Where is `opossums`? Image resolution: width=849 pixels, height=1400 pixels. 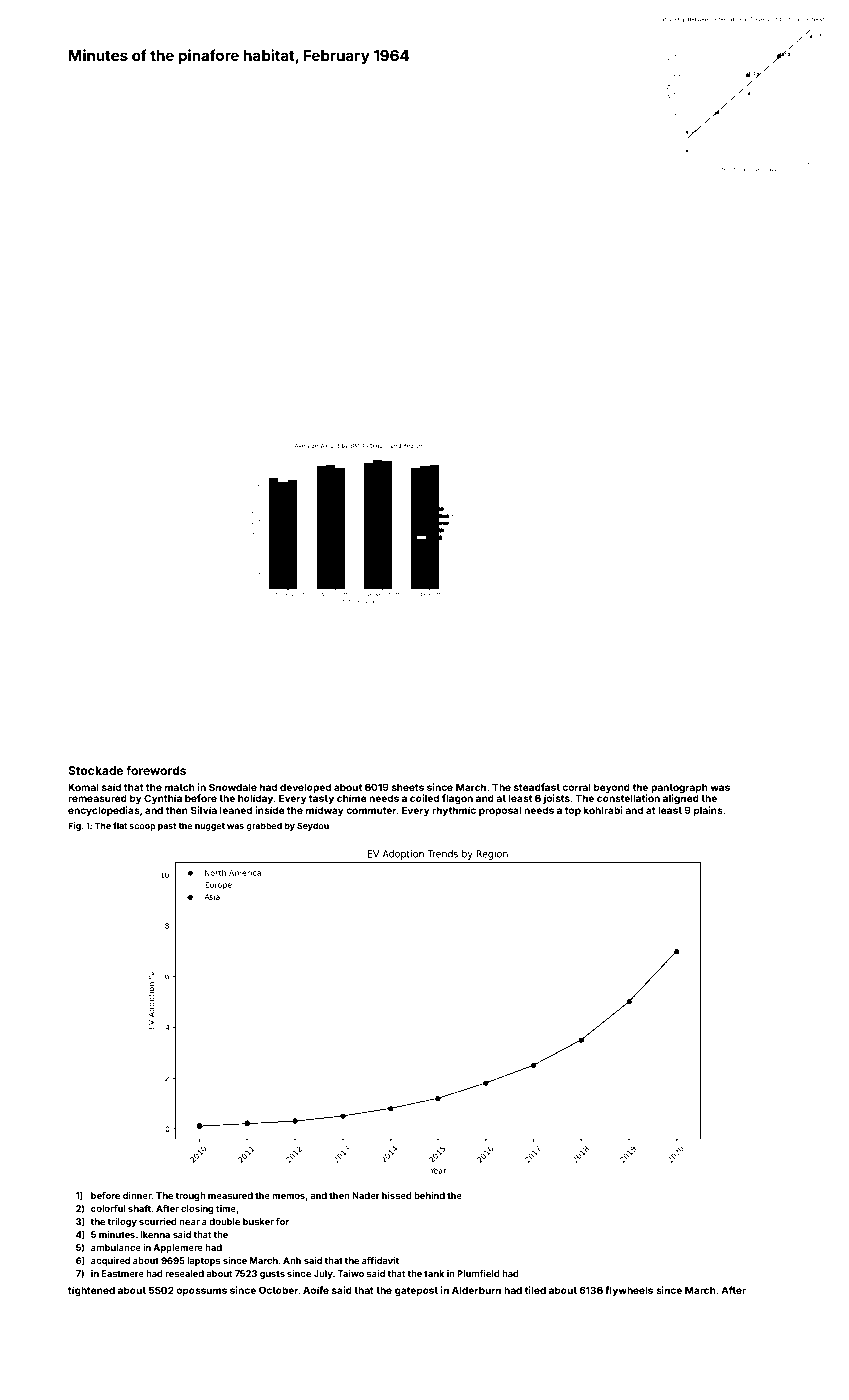
opossums is located at coordinates (201, 1292).
